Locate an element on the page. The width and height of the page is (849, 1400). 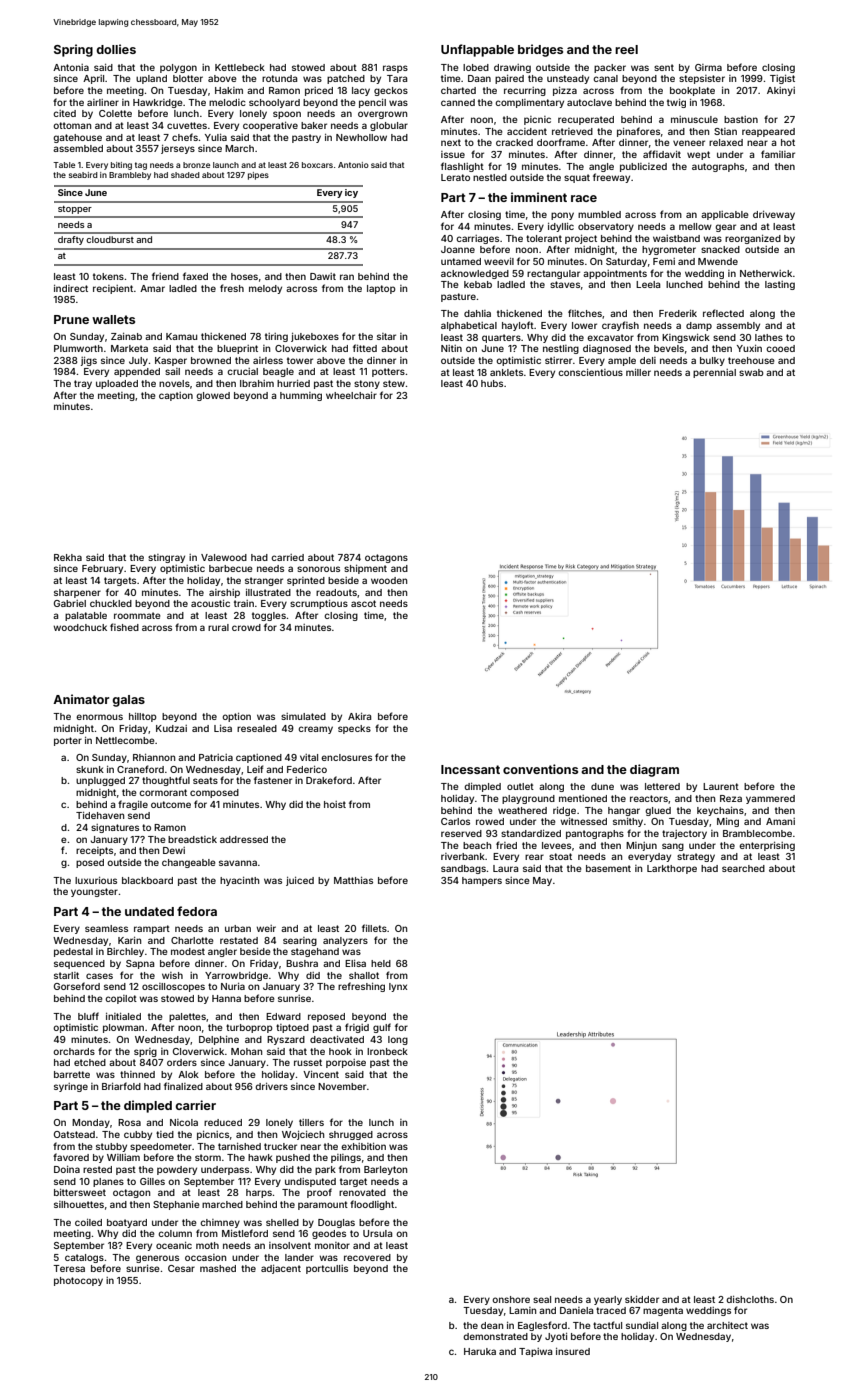
conscientious is located at coordinates (590, 372).
